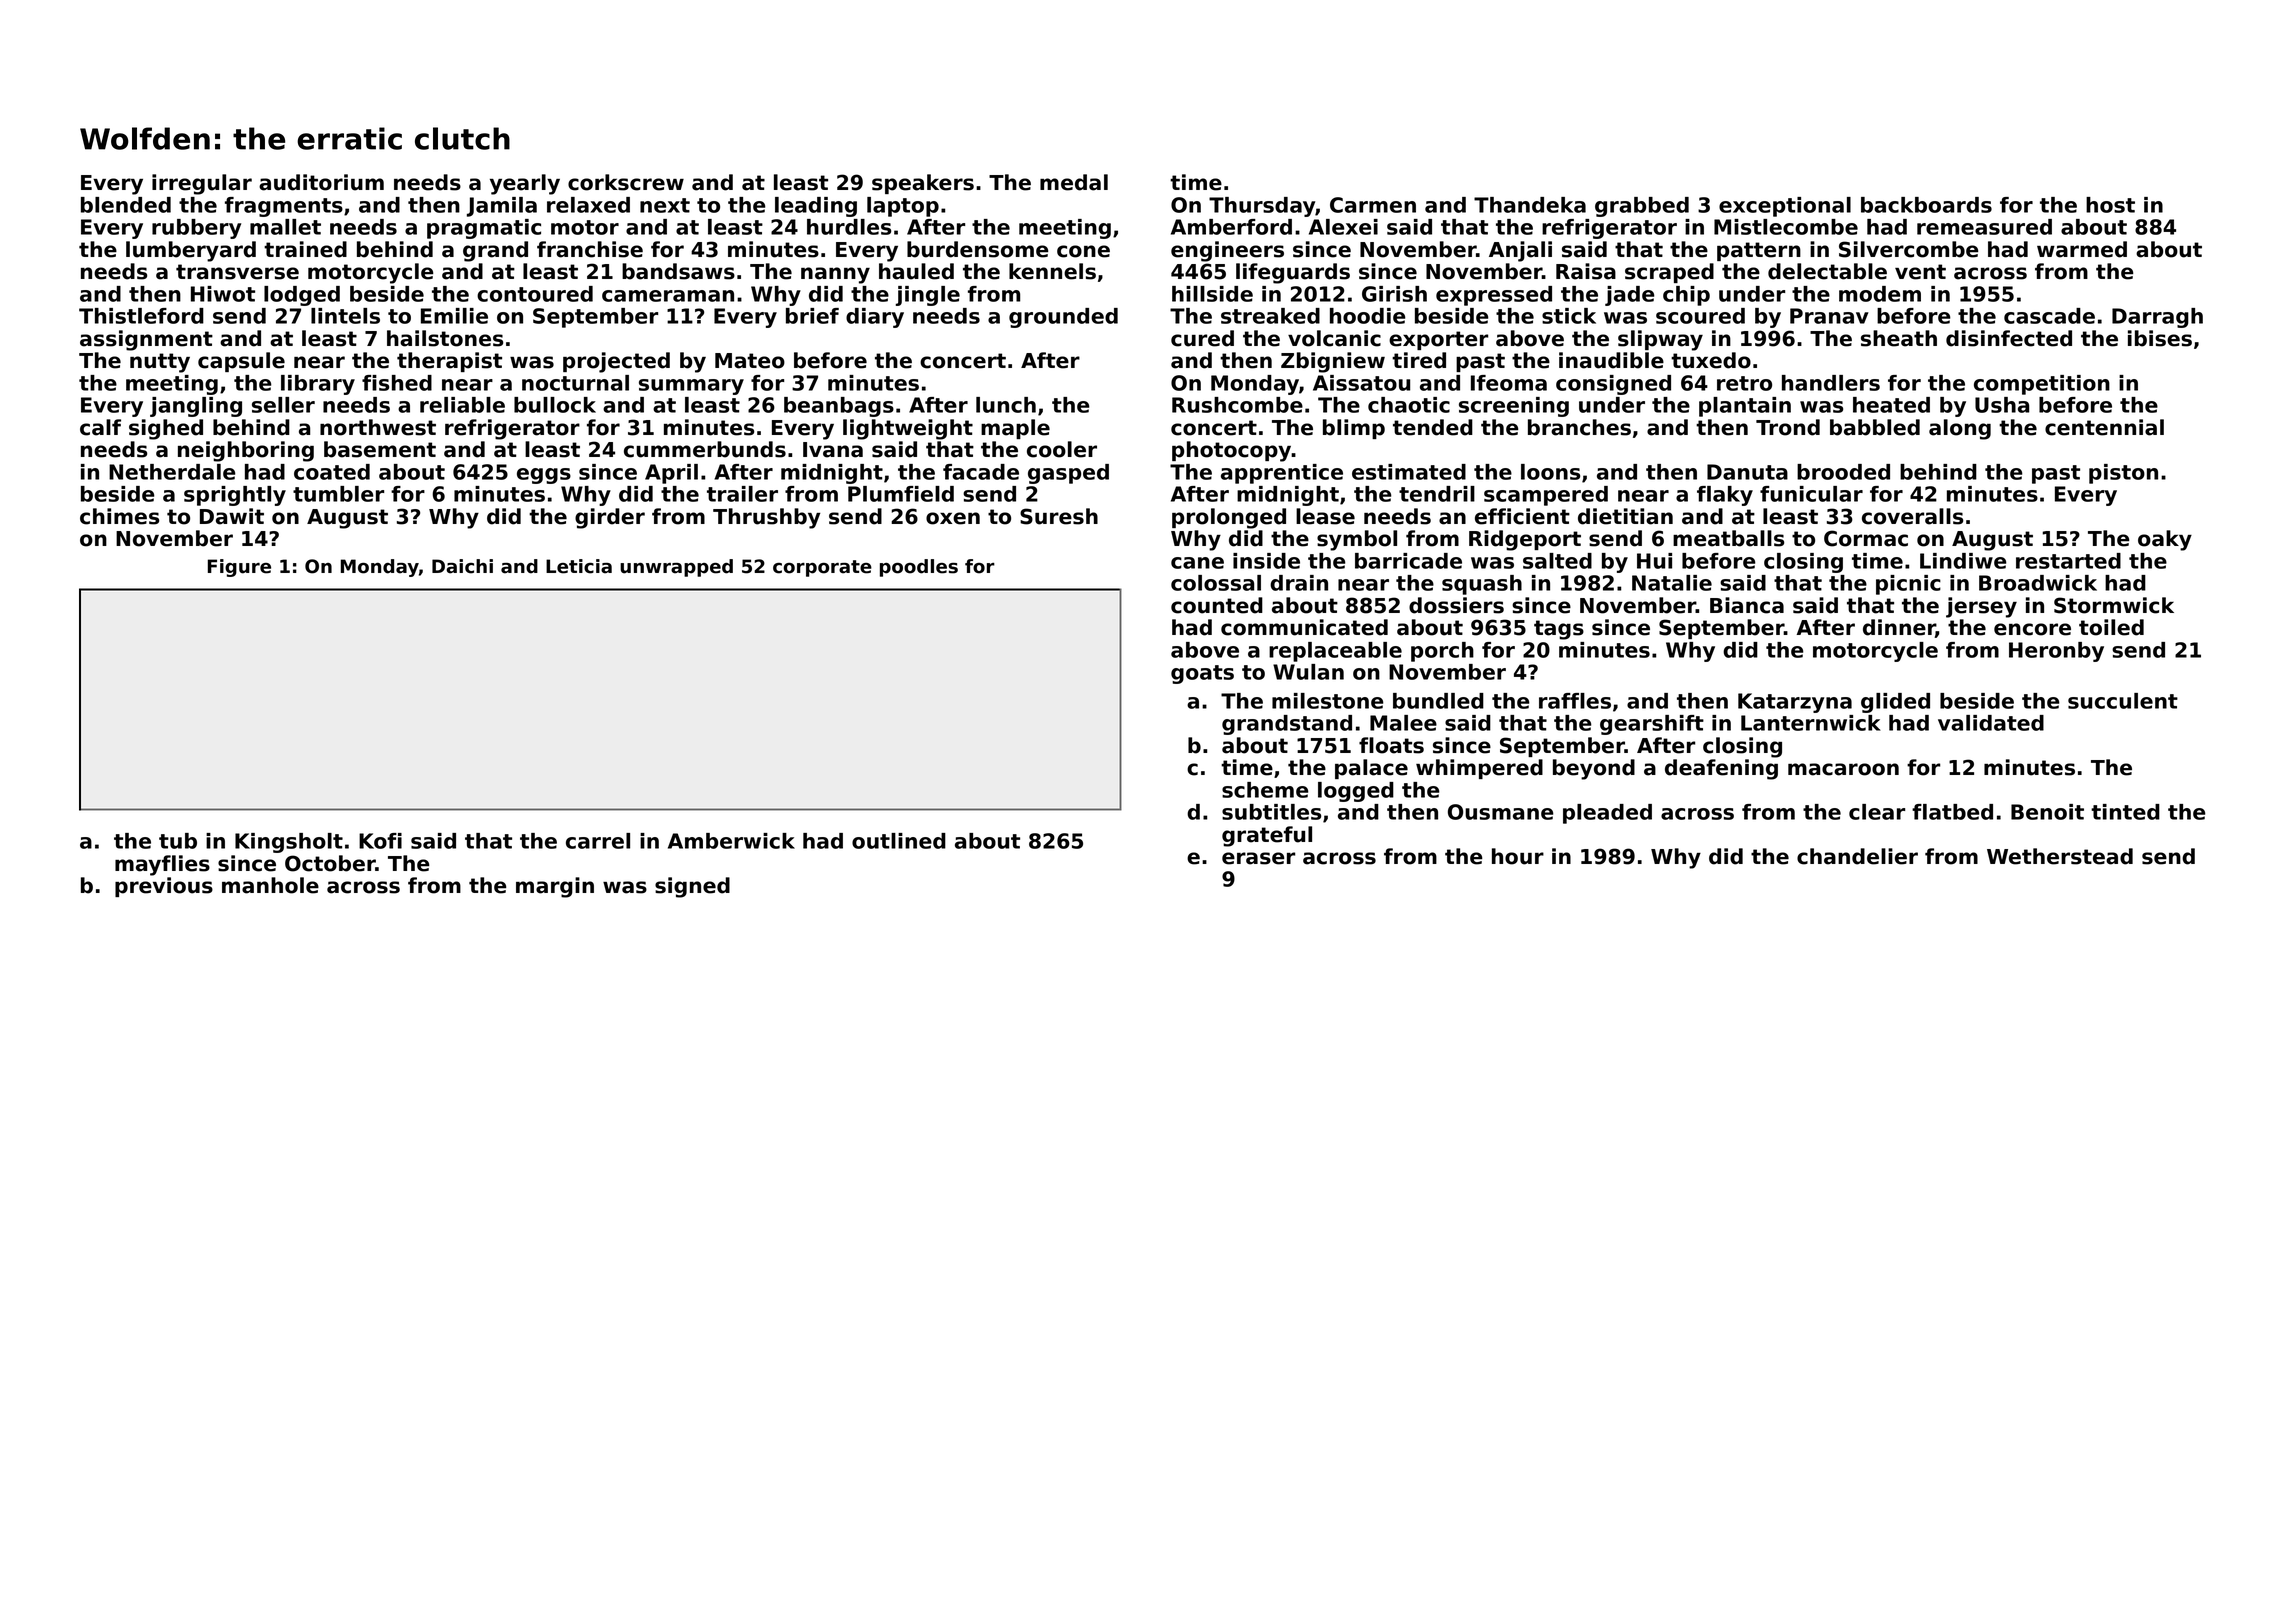 The image size is (2292, 1620). Describe the element at coordinates (141, 316) in the screenshot. I see `Thistleford` at that location.
